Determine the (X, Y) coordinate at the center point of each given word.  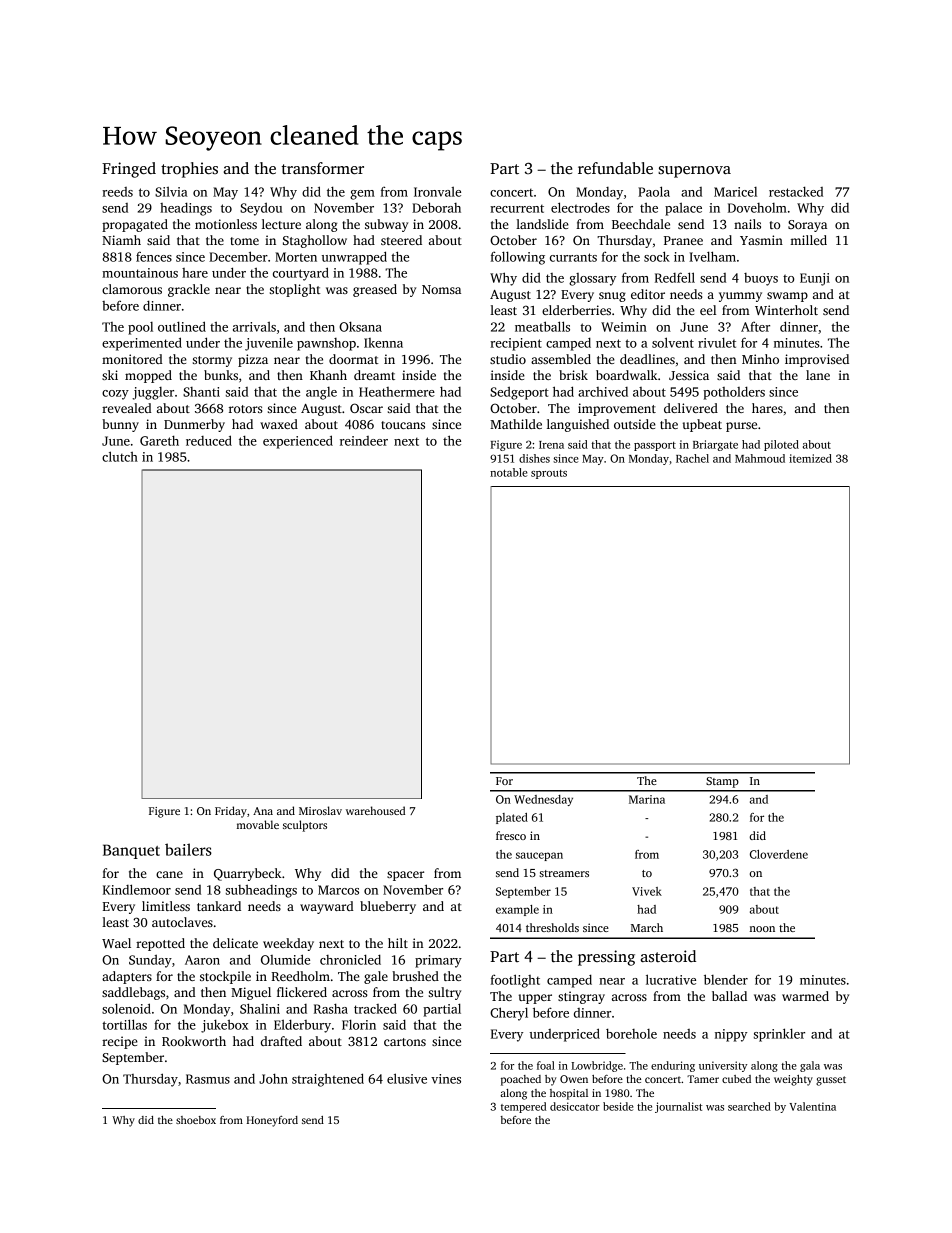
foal (546, 1065)
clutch (120, 456)
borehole (631, 1033)
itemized (810, 458)
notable (509, 472)
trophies (189, 170)
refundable (615, 168)
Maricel (735, 192)
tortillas (124, 1024)
